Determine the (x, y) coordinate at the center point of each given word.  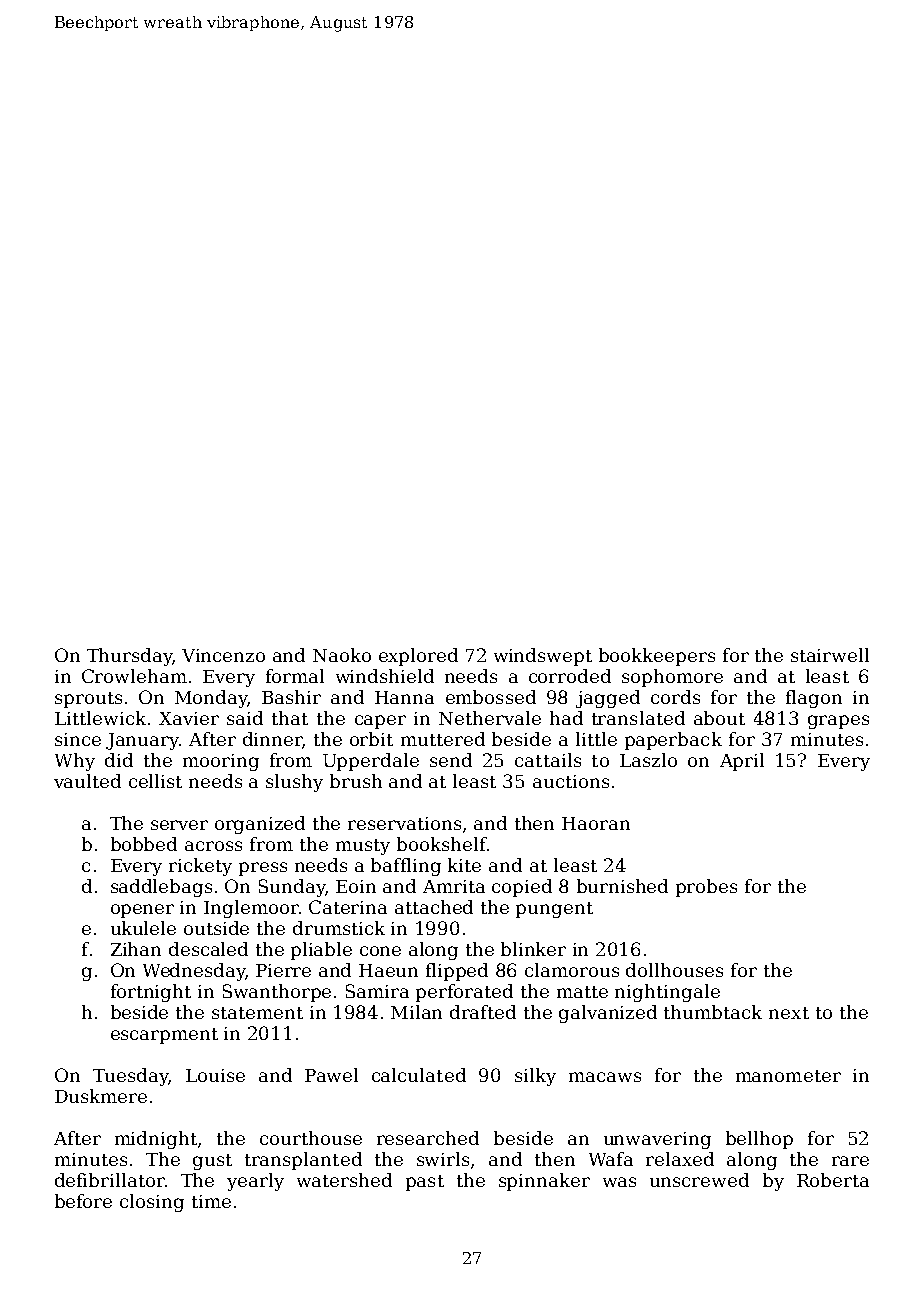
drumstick (339, 928)
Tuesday (131, 1077)
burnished (622, 886)
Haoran (596, 823)
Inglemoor (251, 909)
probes (706, 888)
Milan (416, 1012)
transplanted (303, 1161)
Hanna (404, 697)
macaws (605, 1077)
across (213, 846)
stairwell (830, 655)
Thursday (129, 657)
